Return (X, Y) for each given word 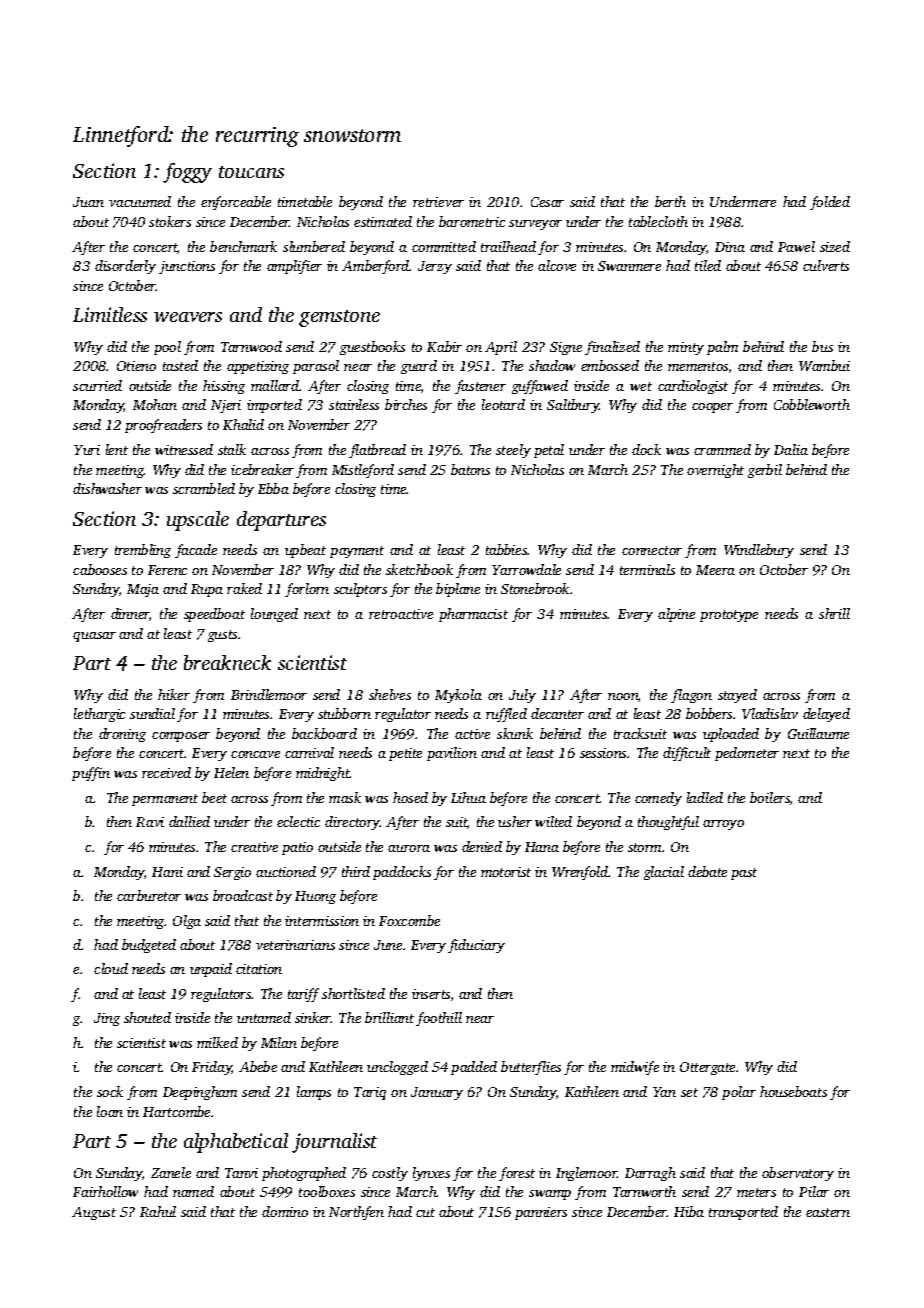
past (744, 874)
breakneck (227, 662)
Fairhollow (105, 1191)
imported (274, 406)
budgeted (149, 946)
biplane (458, 590)
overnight (715, 471)
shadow (552, 365)
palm (722, 348)
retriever (438, 202)
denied (482, 846)
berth (670, 201)
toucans (251, 172)
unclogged (397, 1068)
